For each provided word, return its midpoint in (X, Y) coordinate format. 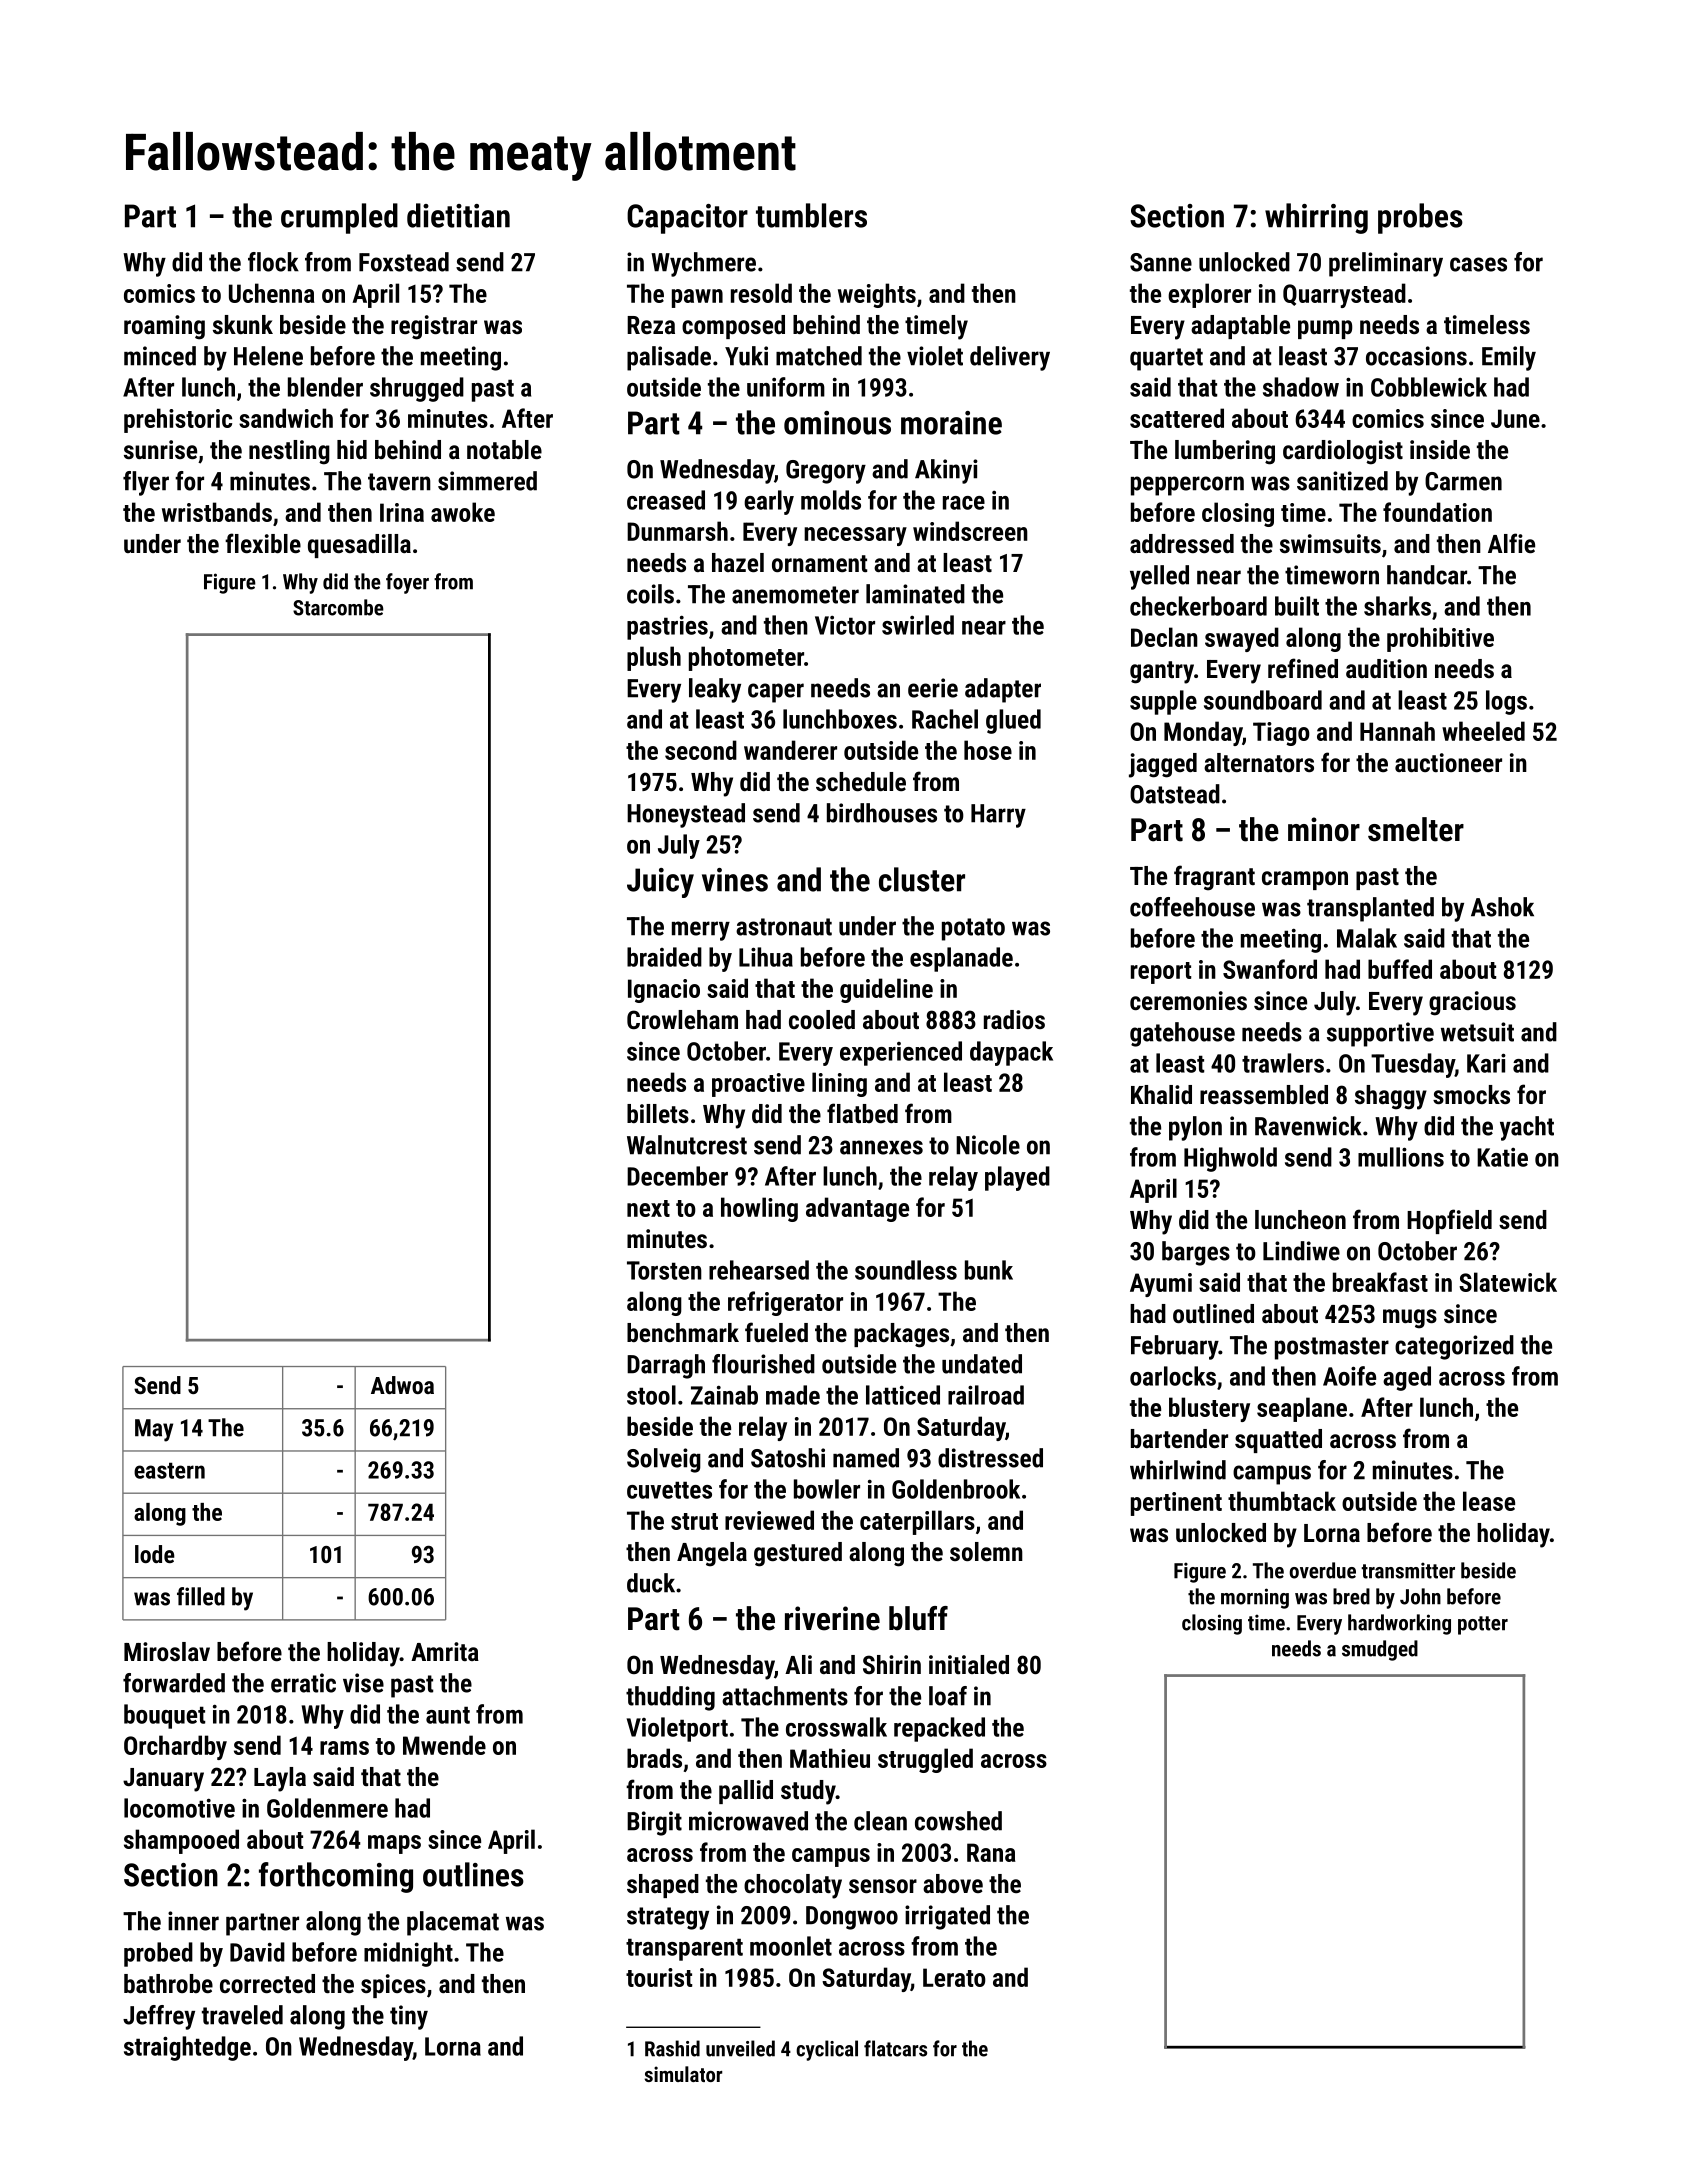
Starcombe (338, 607)
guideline (886, 990)
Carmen (1463, 481)
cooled (822, 1019)
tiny (409, 2017)
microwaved (748, 1821)
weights (877, 295)
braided (664, 957)
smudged (1380, 1650)
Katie (1502, 1157)
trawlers (1283, 1063)
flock (273, 262)
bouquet (164, 1716)
